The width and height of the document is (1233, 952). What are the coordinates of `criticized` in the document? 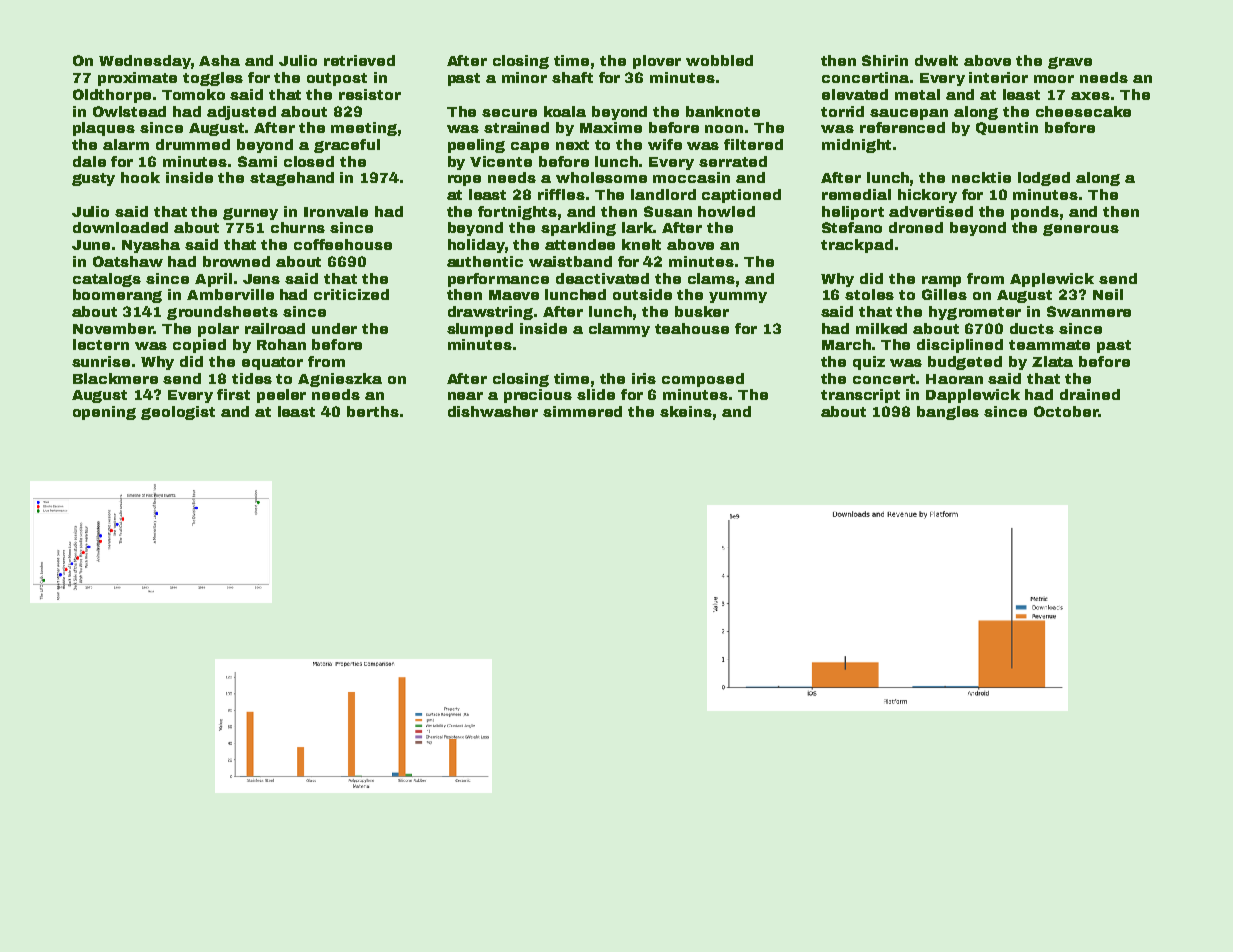 It's located at (351, 294).
